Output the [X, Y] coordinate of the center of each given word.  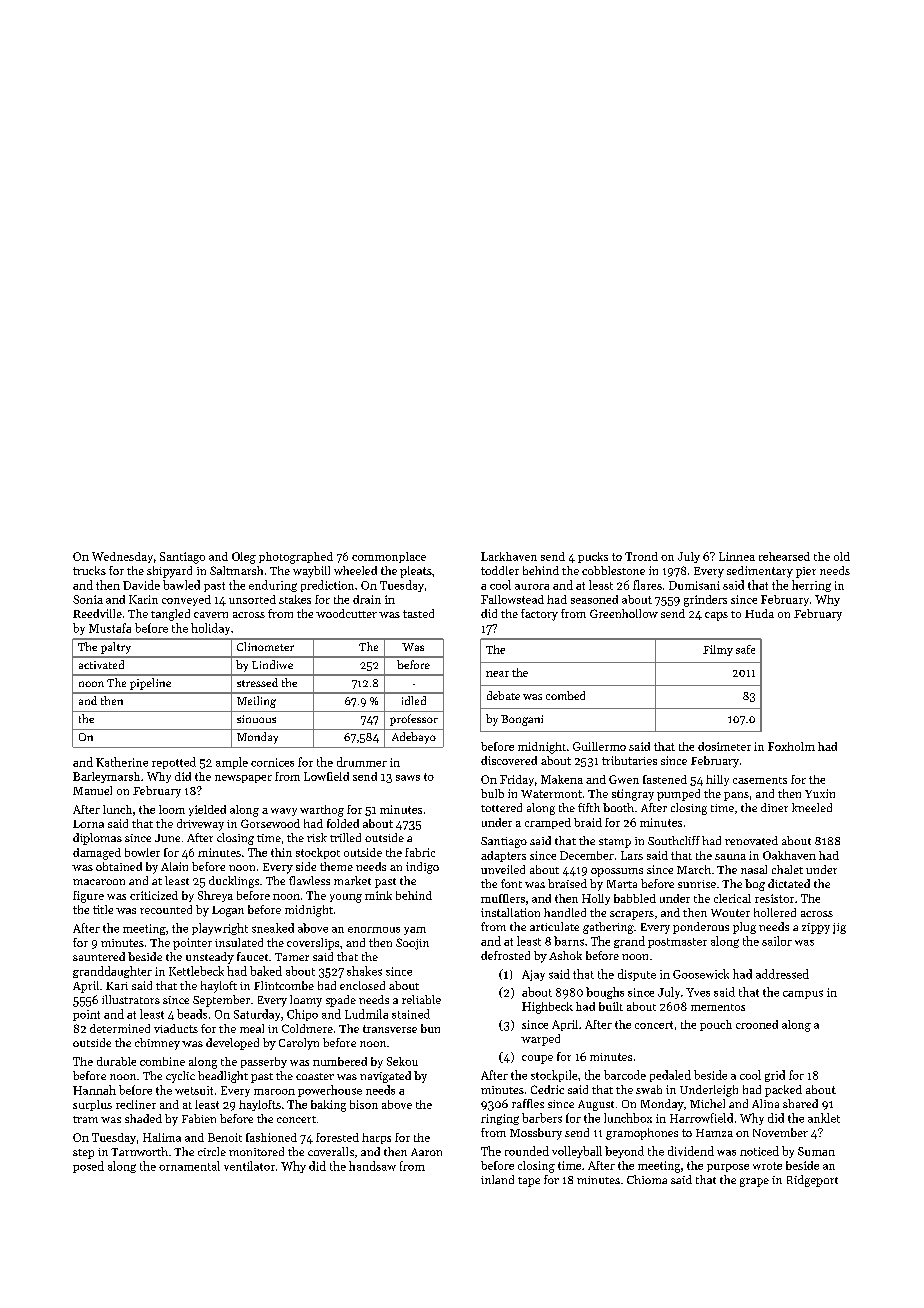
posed [88, 1167]
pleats [416, 572]
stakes [295, 599]
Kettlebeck [196, 971]
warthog [322, 811]
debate [503, 695]
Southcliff [674, 840]
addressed [782, 974]
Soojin [412, 944]
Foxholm [791, 746]
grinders [705, 601]
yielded [207, 810]
